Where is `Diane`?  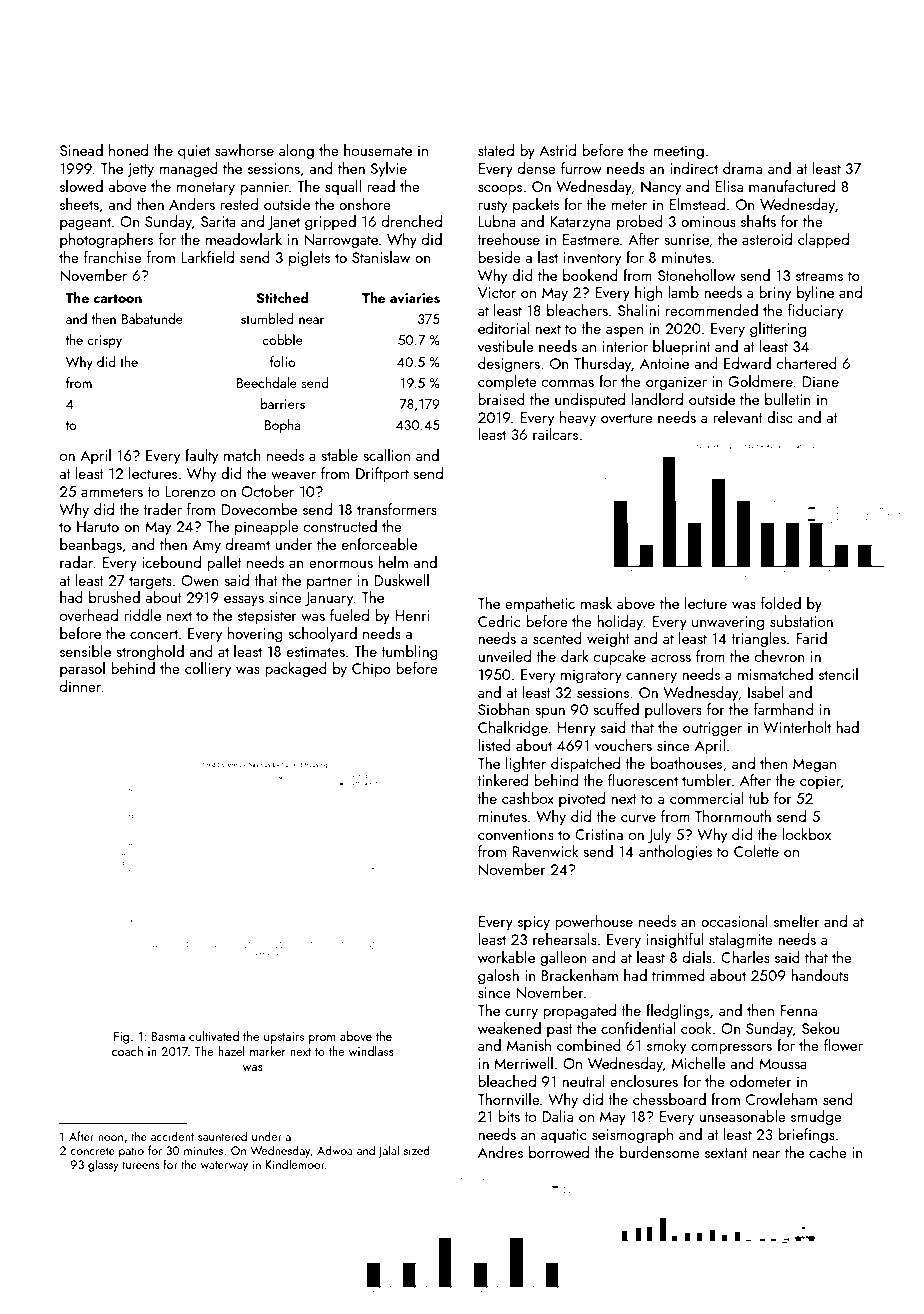
Diane is located at coordinates (821, 381).
